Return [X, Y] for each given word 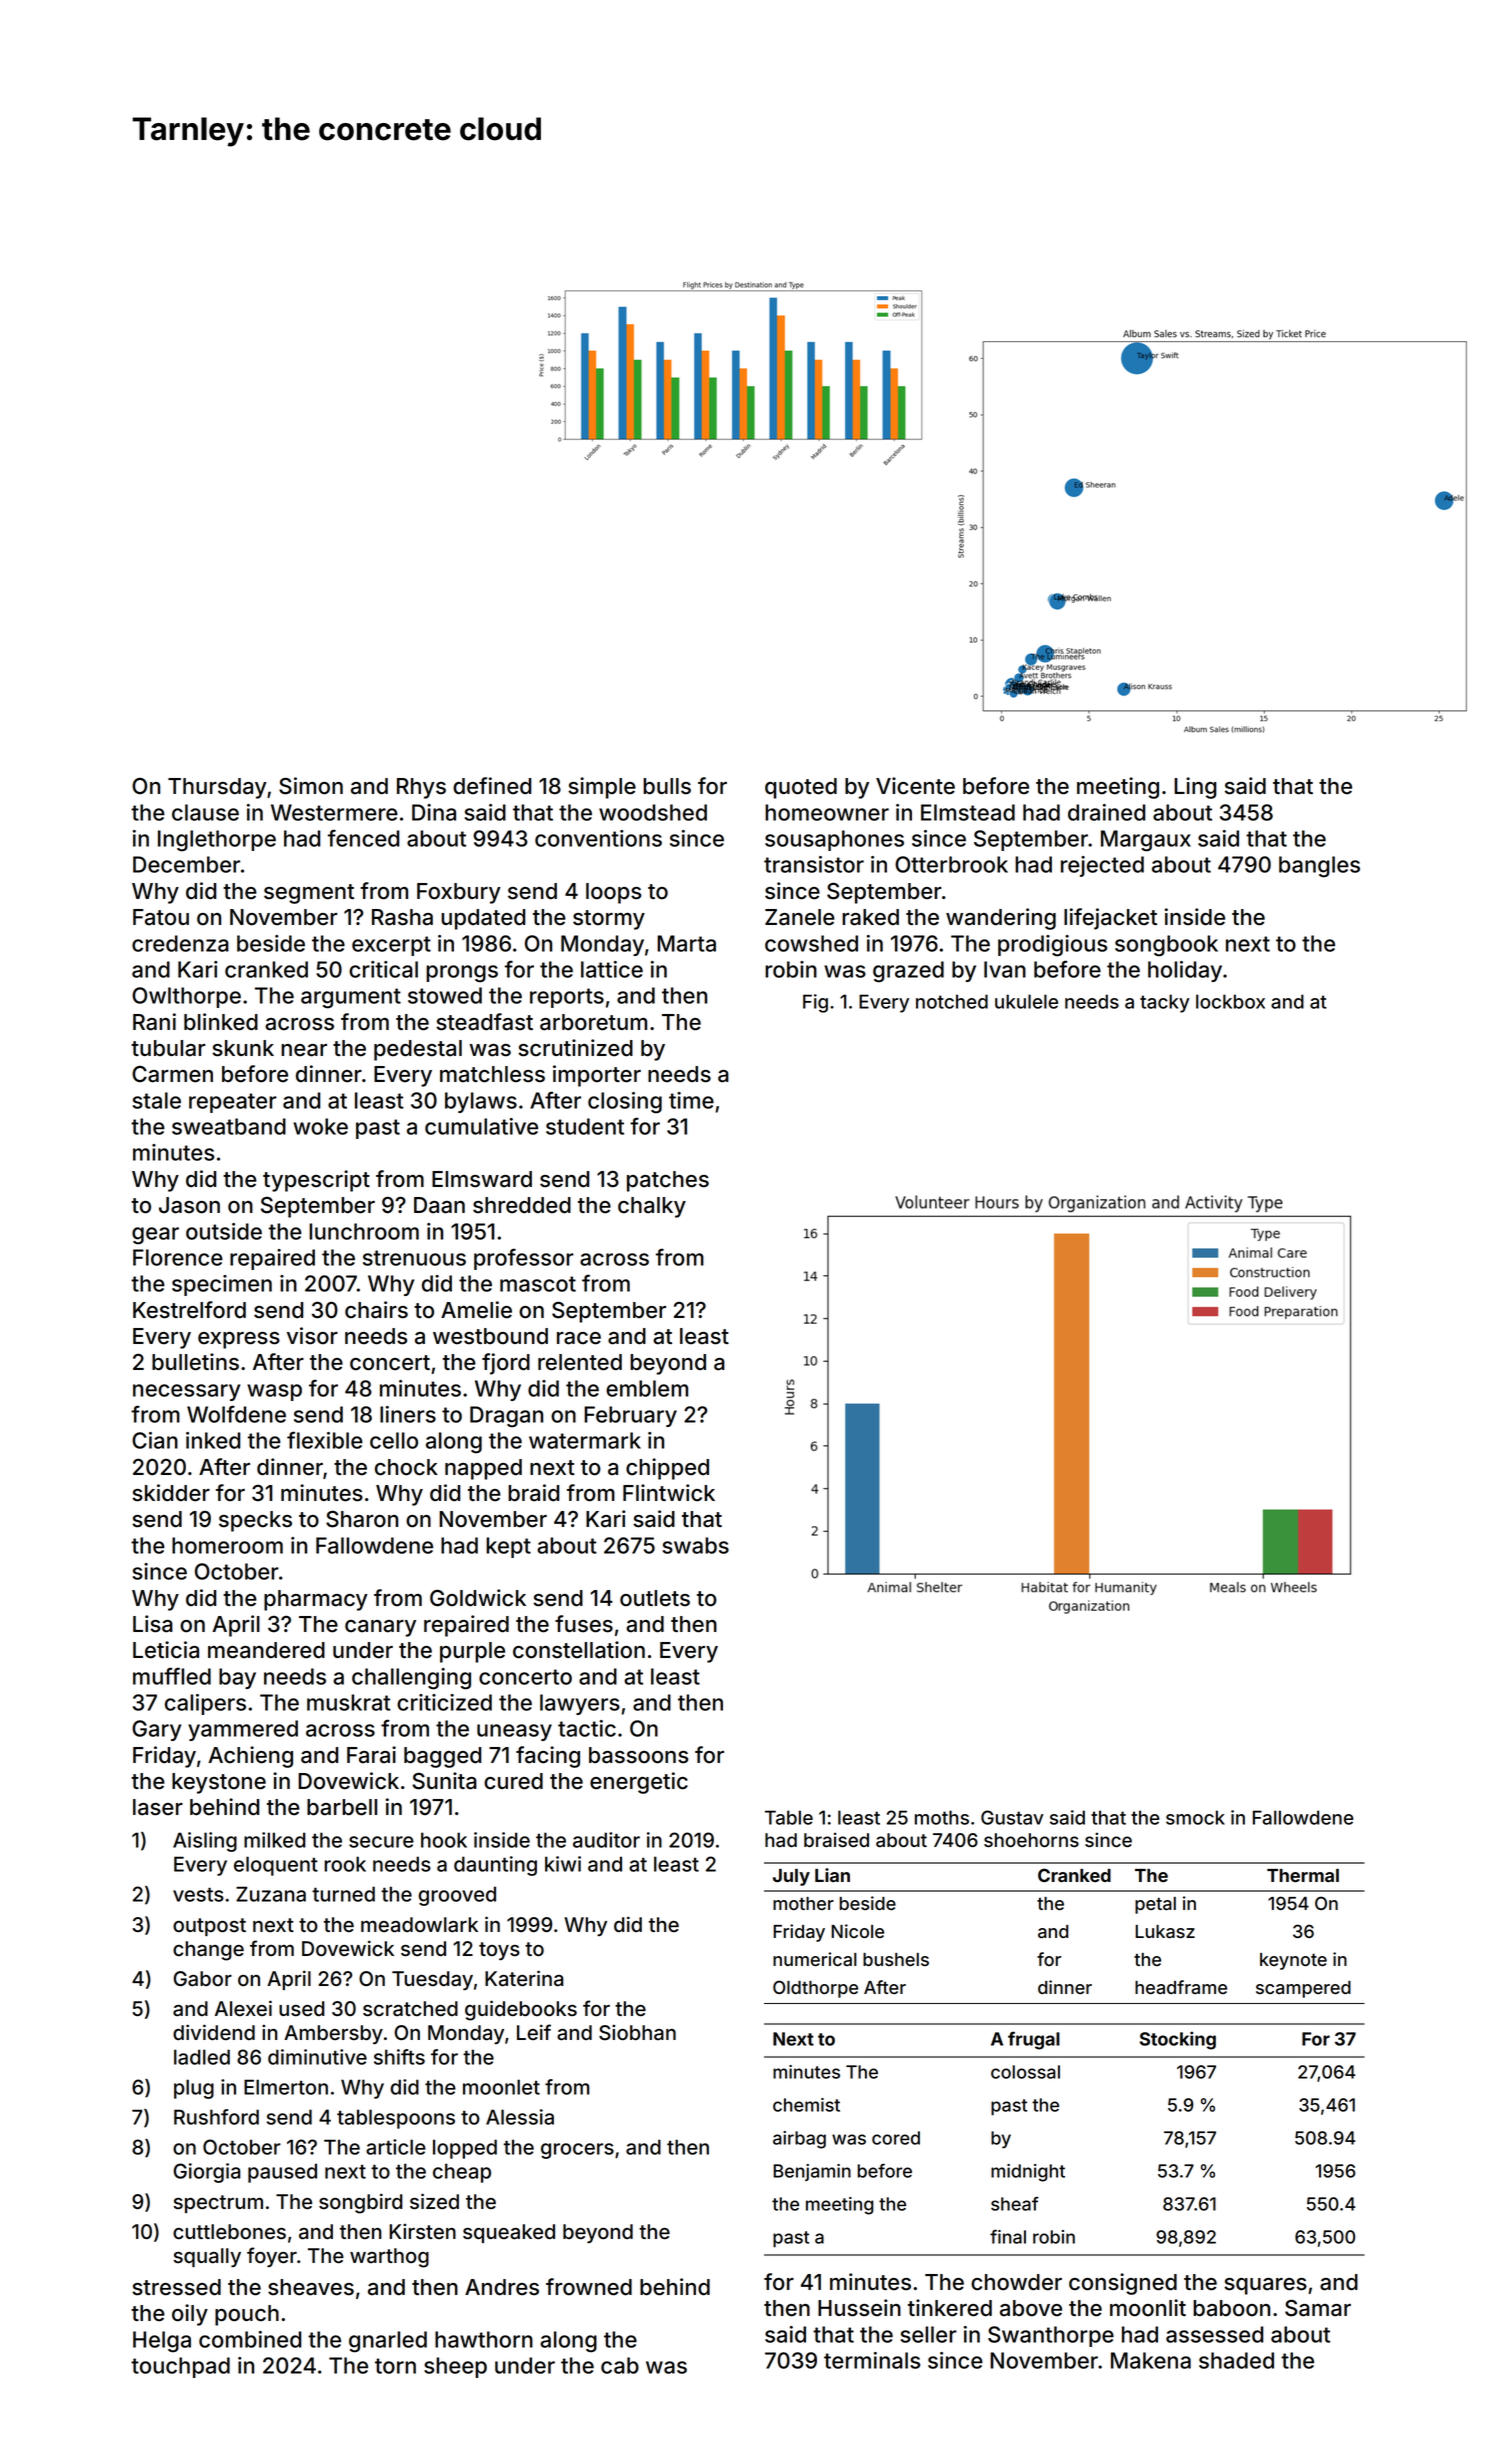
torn [395, 2366]
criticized [444, 1702]
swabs [696, 1545]
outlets [655, 1598]
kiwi [563, 1864]
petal [1155, 1905]
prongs [462, 974]
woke [320, 1126]
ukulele [1026, 1001]
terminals [872, 2360]
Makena [1151, 2360]
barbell [342, 1807]
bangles [1319, 867]
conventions [598, 838]
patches [668, 1181]
